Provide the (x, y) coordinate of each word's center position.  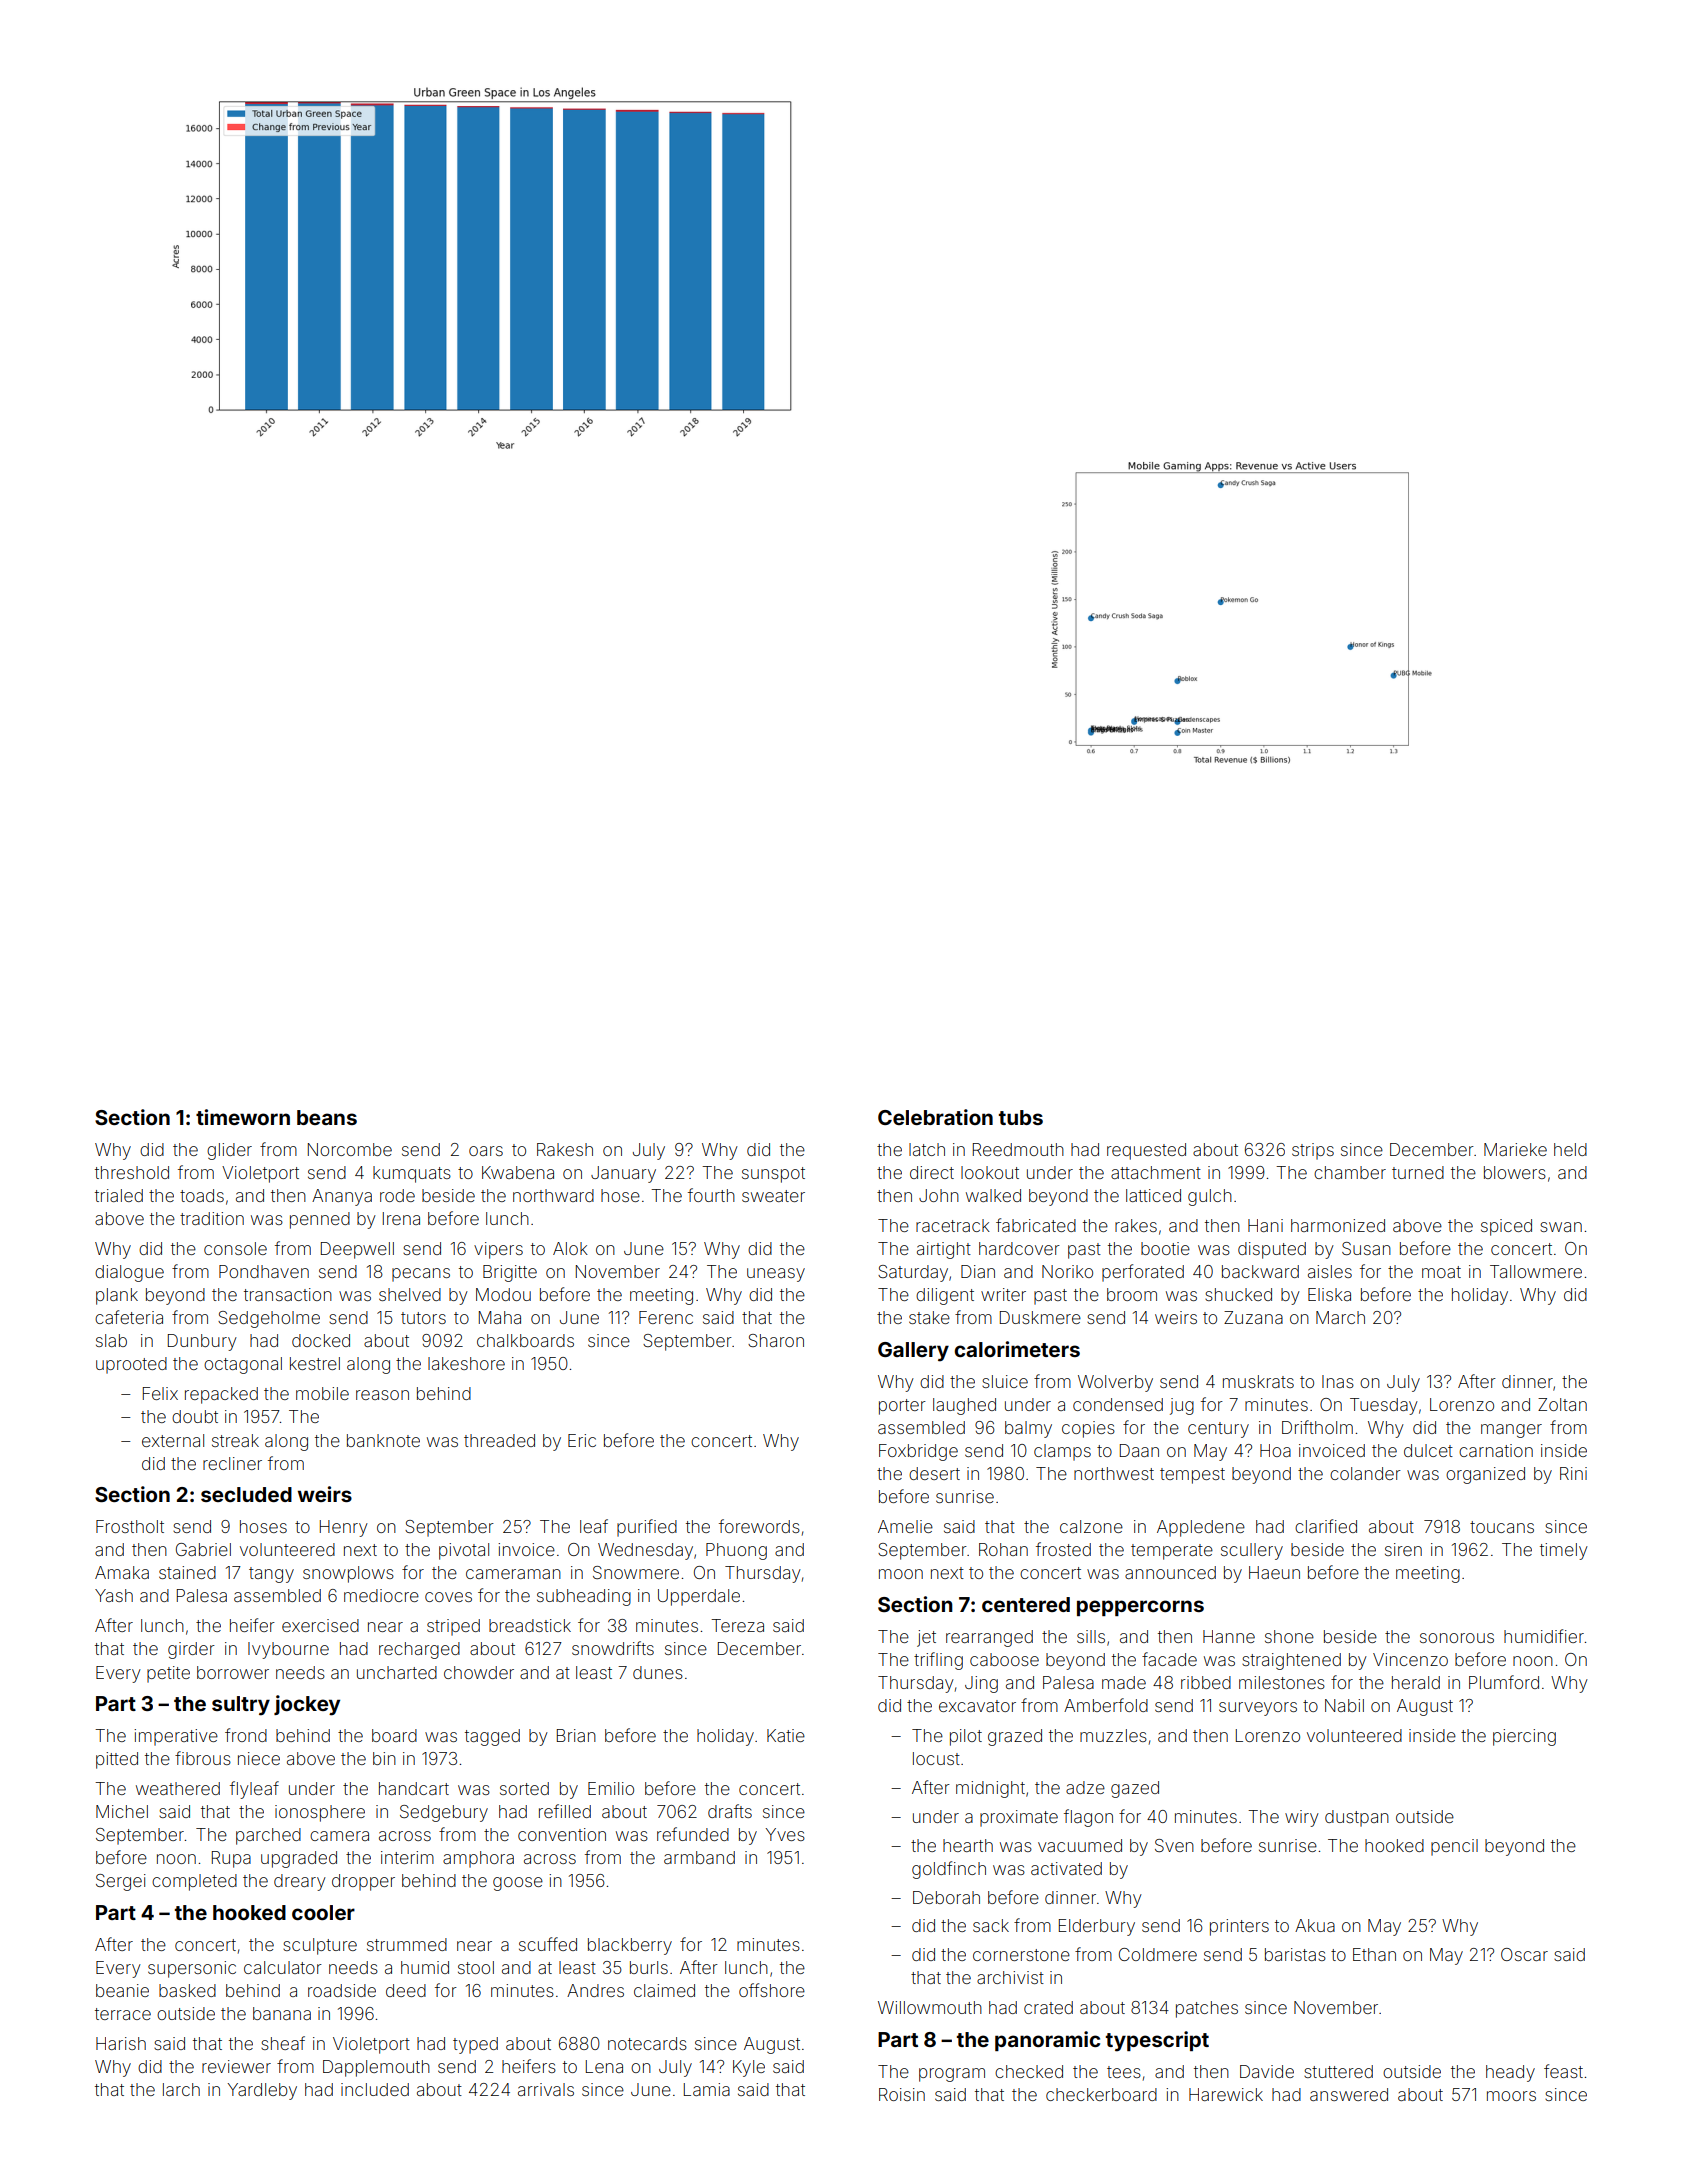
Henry (344, 1528)
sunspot (773, 1175)
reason (382, 1395)
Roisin (902, 2094)
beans (327, 1117)
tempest (1192, 1476)
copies (1088, 1429)
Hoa (1275, 1450)
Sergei (121, 1882)
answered (1349, 2094)
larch (181, 2089)
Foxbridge (918, 1452)
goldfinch (949, 1870)
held (1570, 1149)
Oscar (1524, 1954)
